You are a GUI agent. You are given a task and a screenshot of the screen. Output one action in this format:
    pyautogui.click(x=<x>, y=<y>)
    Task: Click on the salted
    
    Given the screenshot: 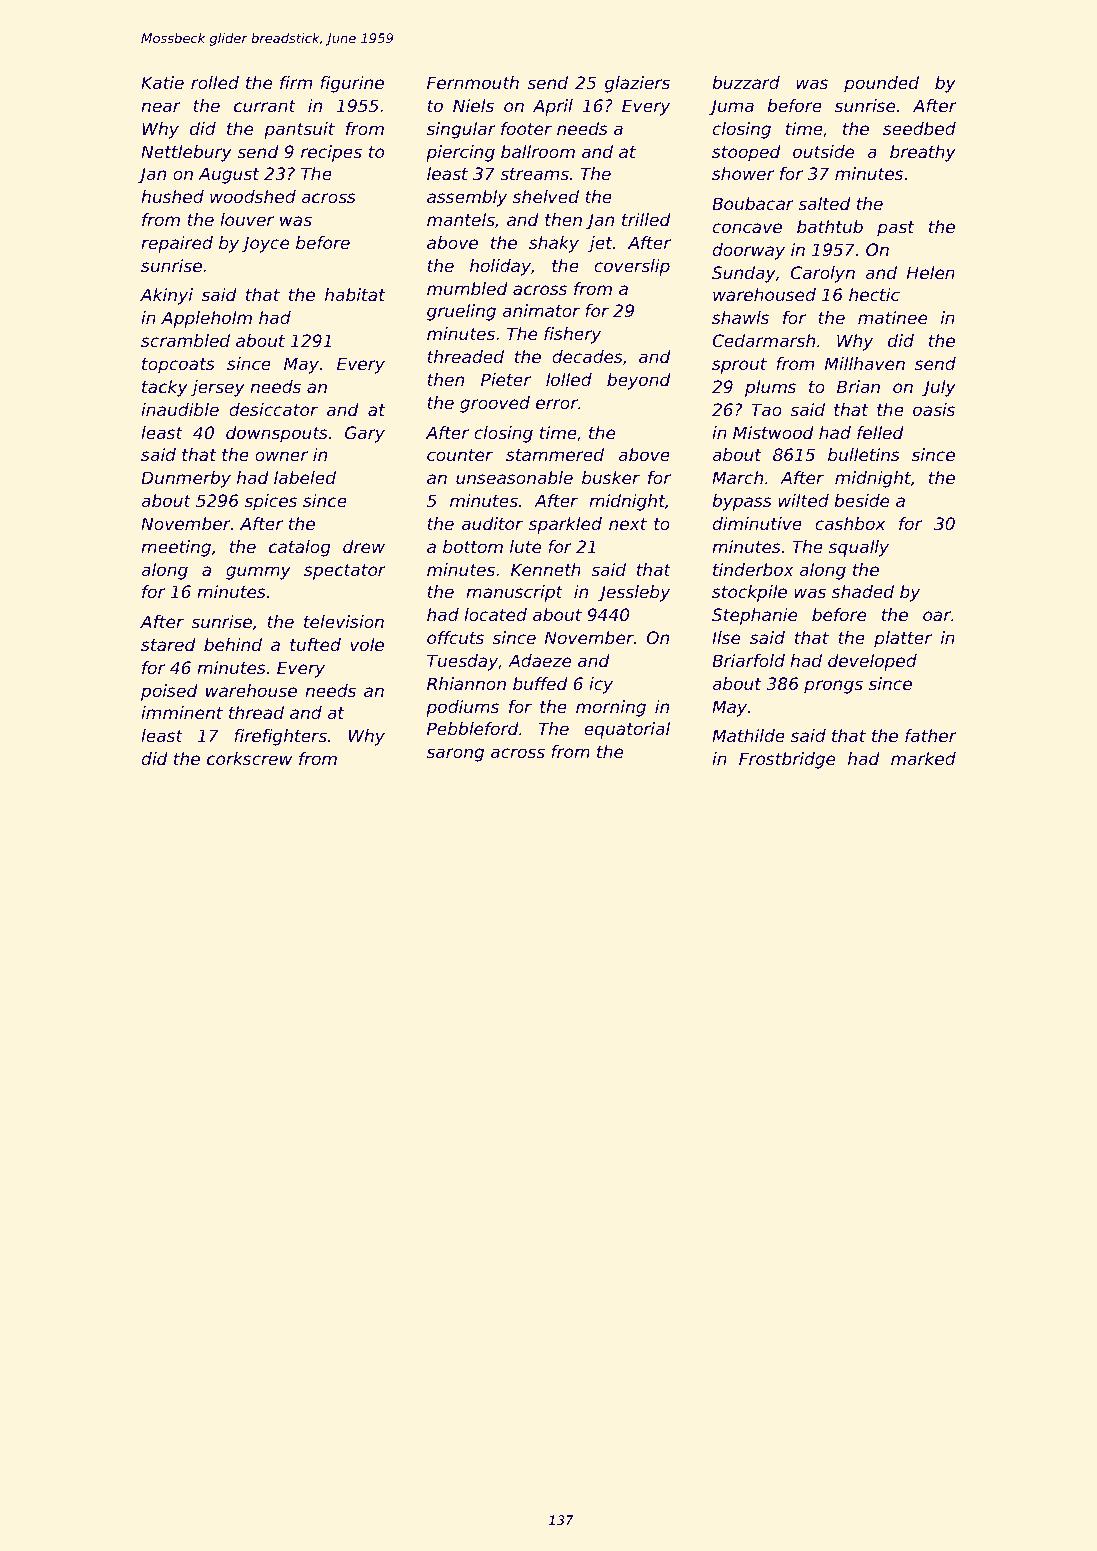 What is the action you would take?
    pyautogui.click(x=824, y=203)
